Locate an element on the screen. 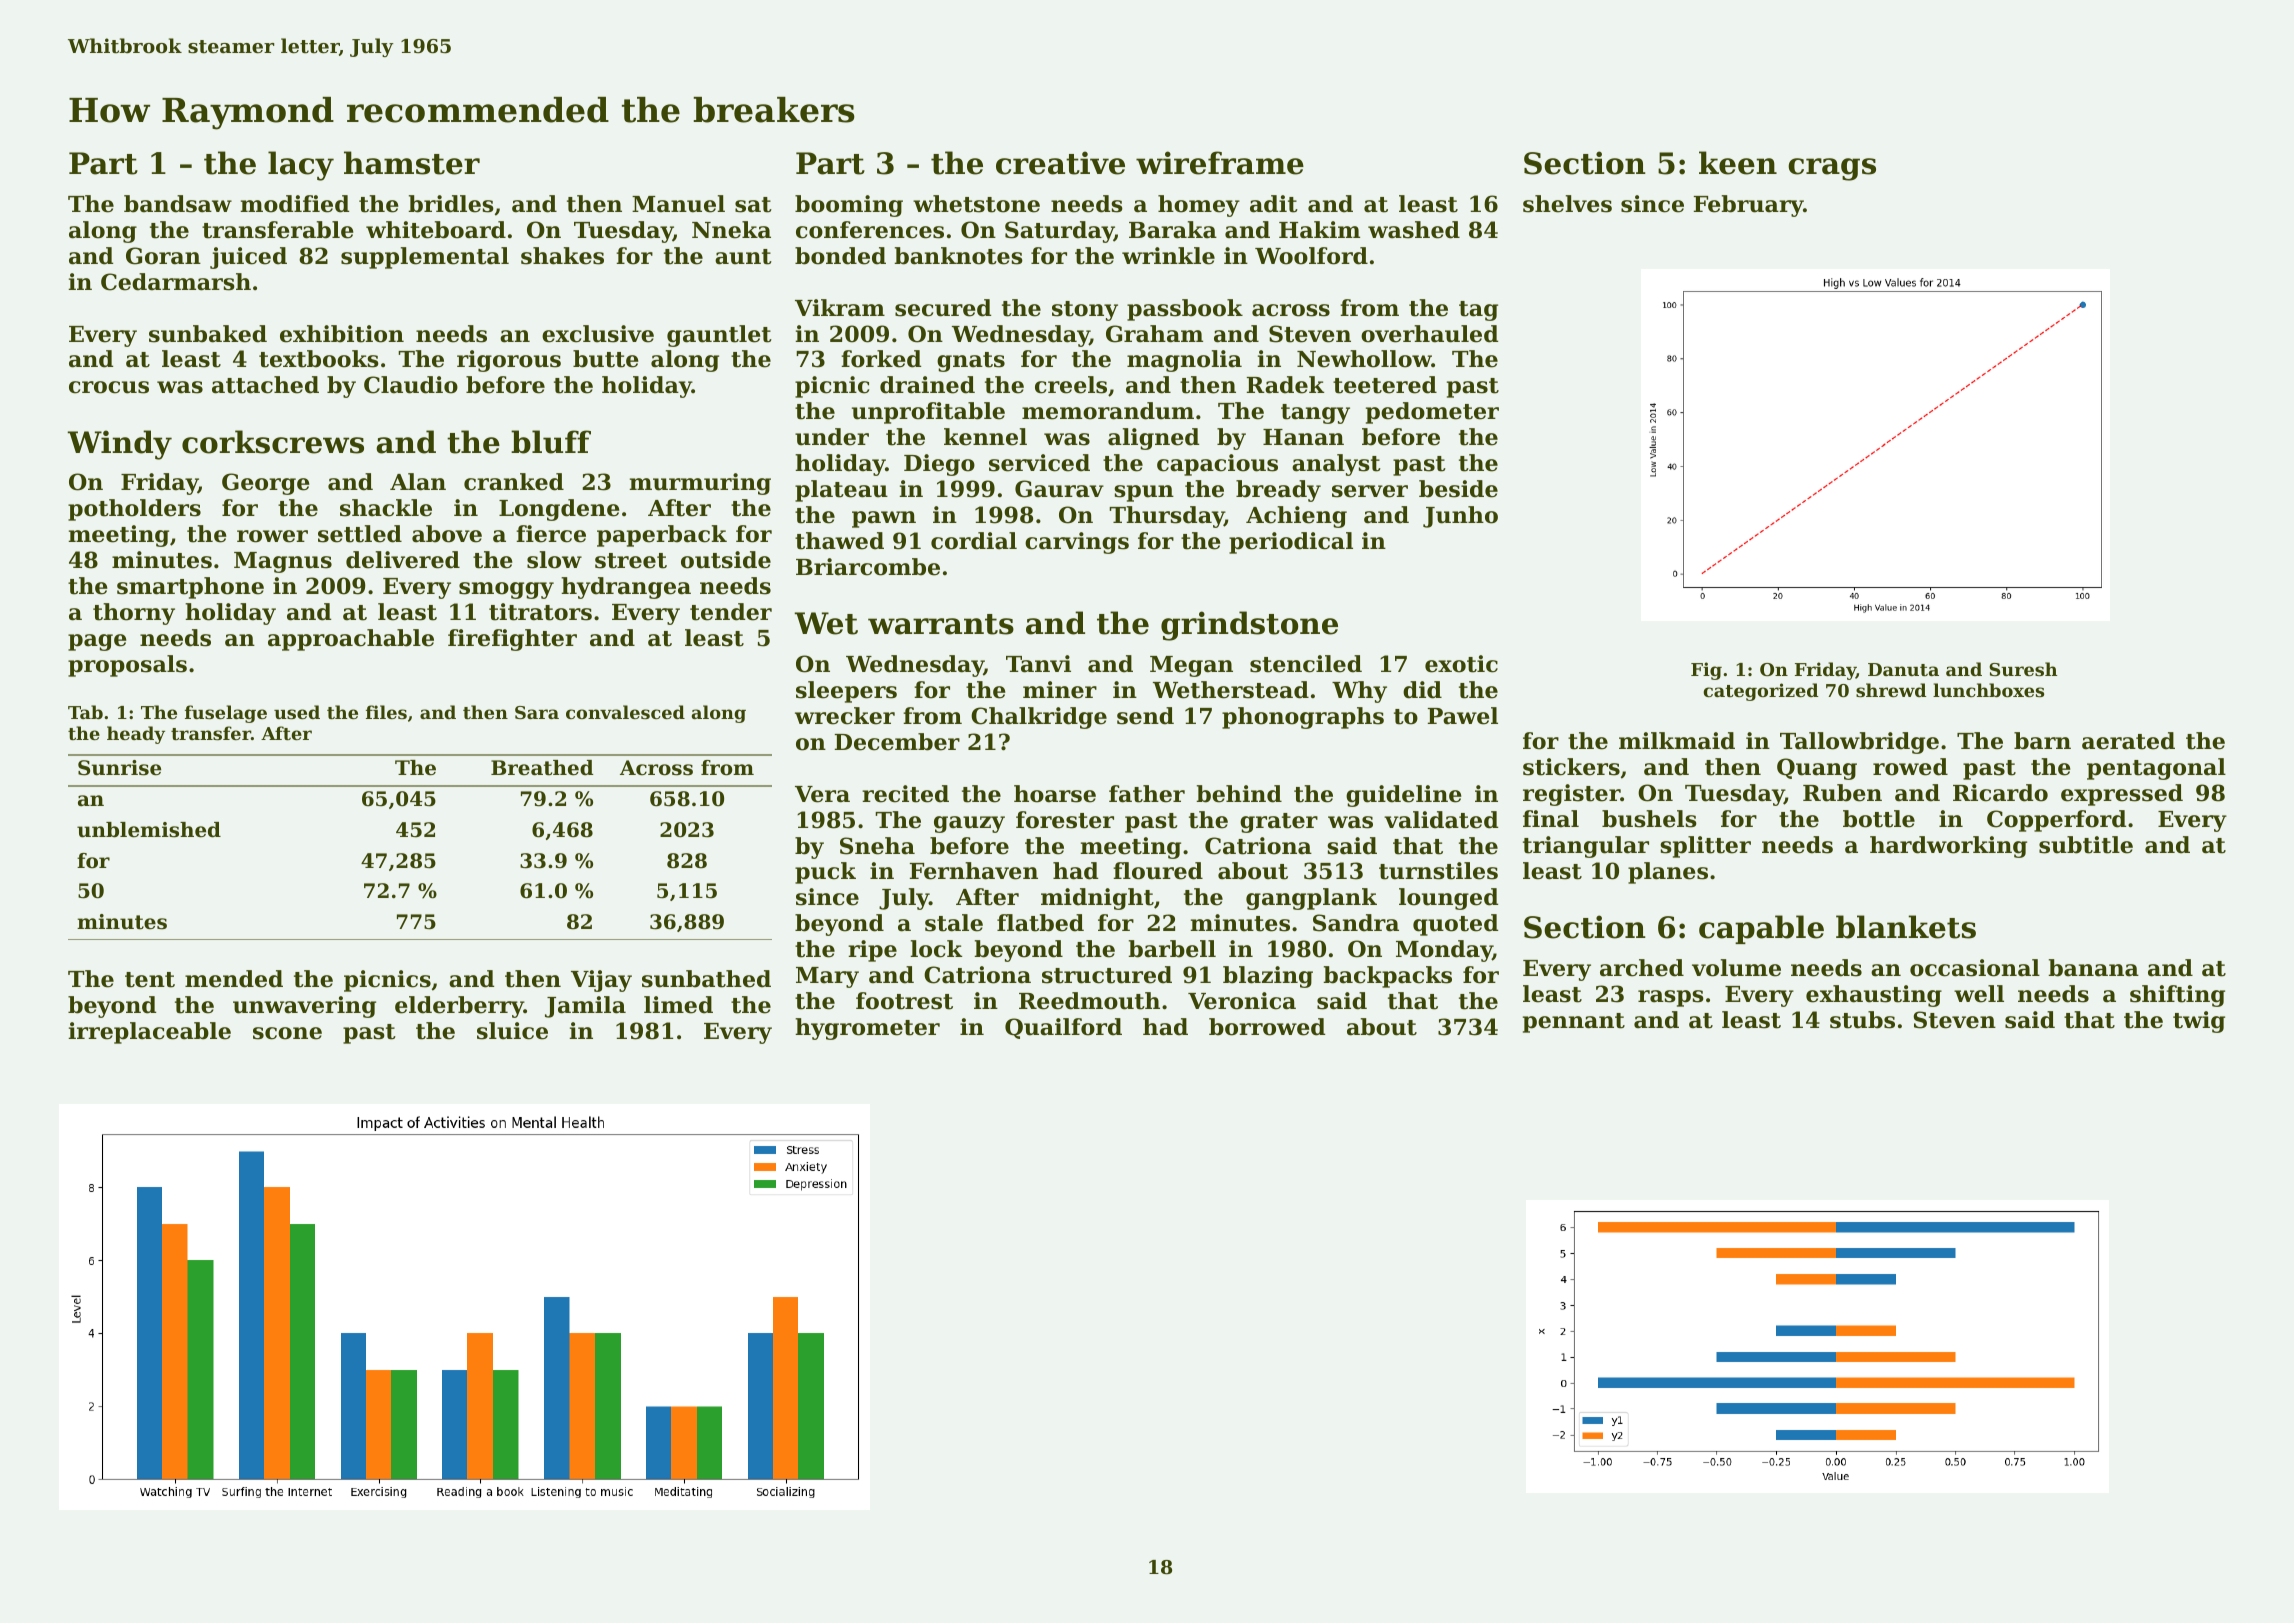 This screenshot has height=1623, width=2294. overhauled is located at coordinates (1429, 334).
